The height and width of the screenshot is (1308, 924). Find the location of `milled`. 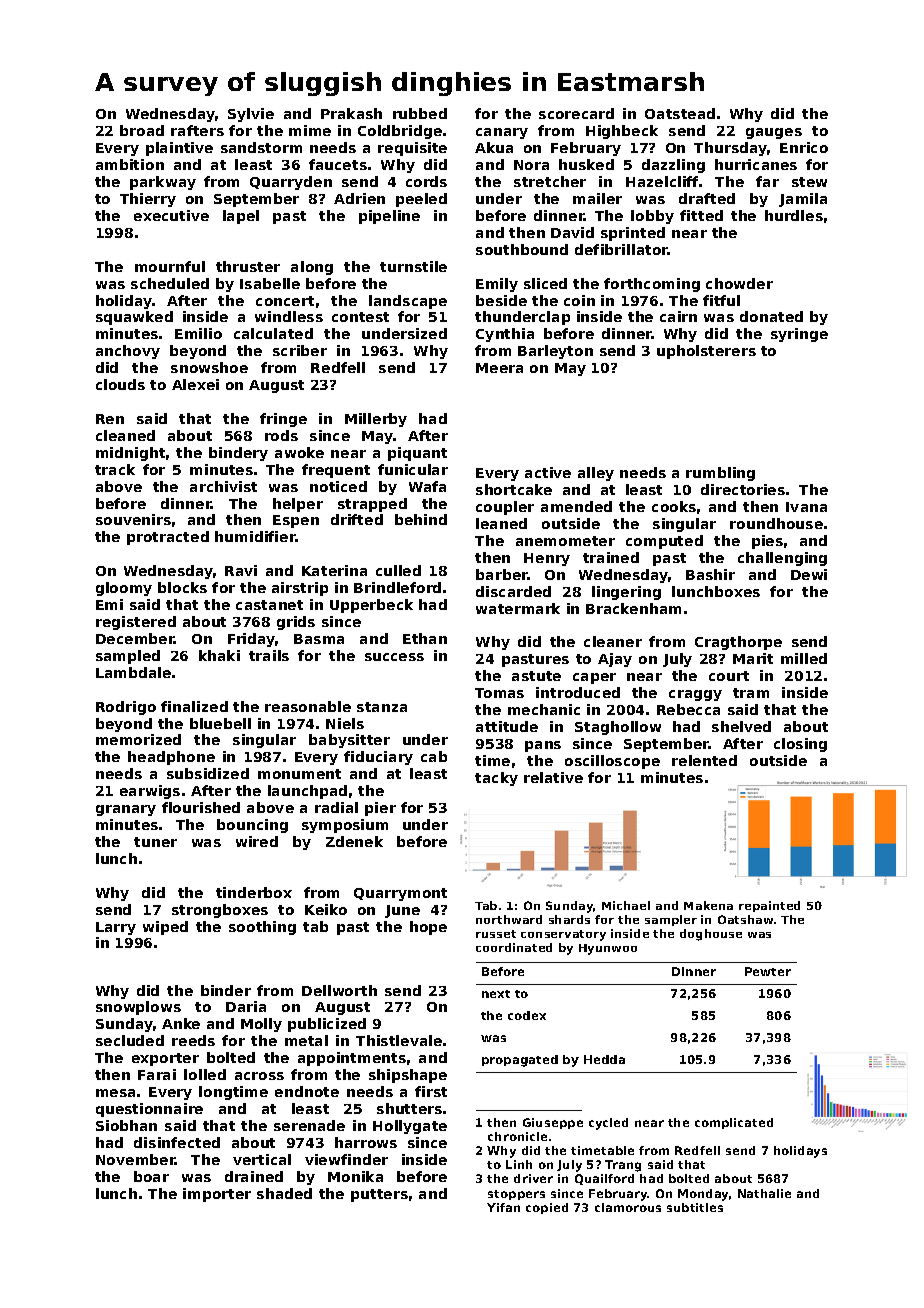

milled is located at coordinates (804, 658).
